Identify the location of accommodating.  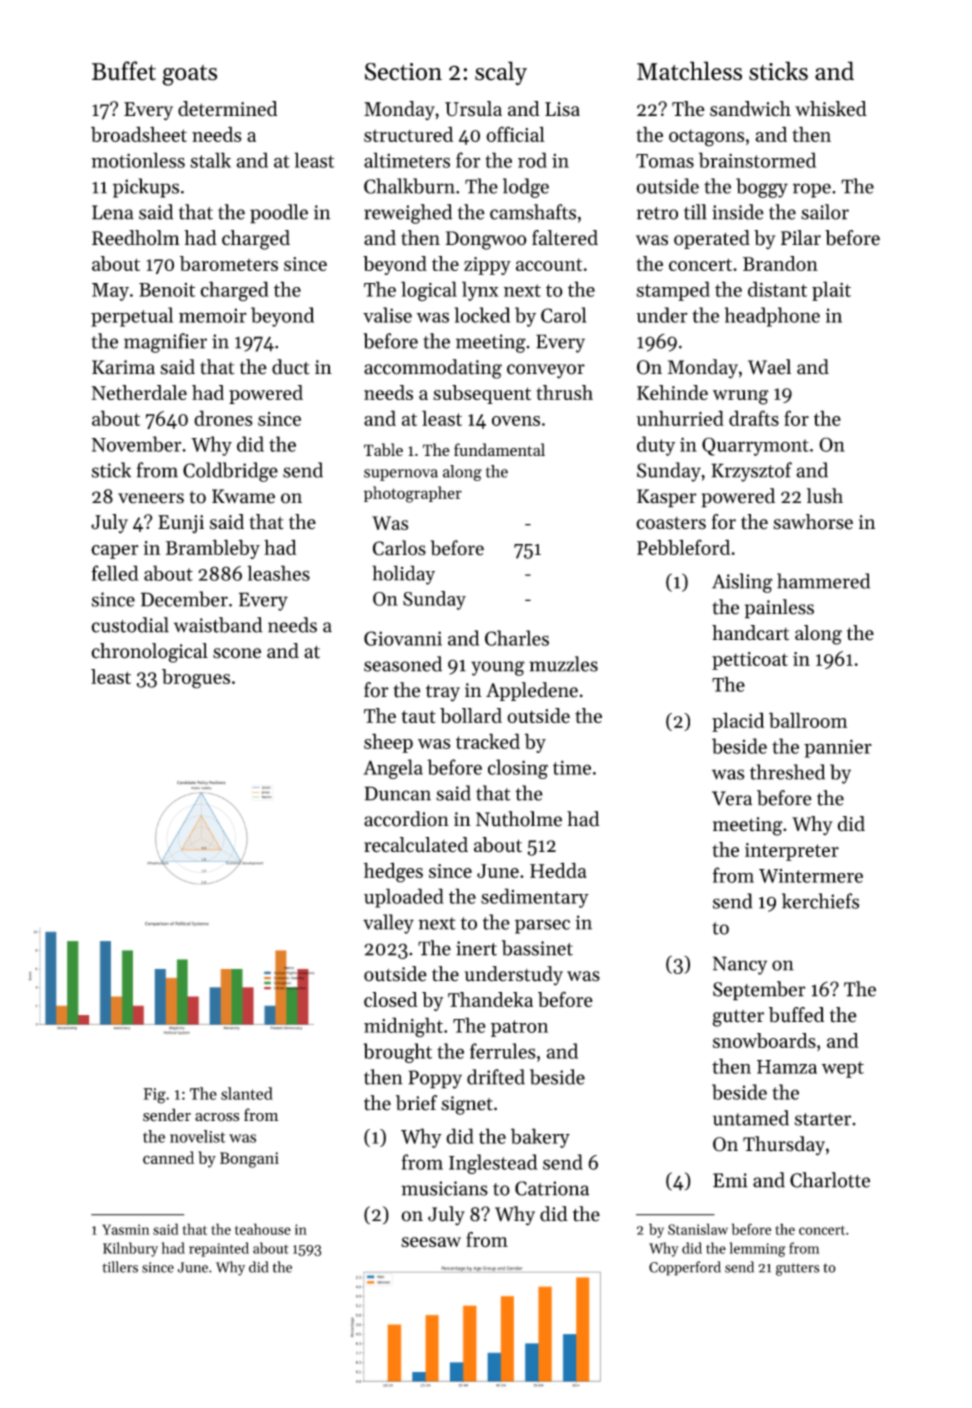
(433, 369).
